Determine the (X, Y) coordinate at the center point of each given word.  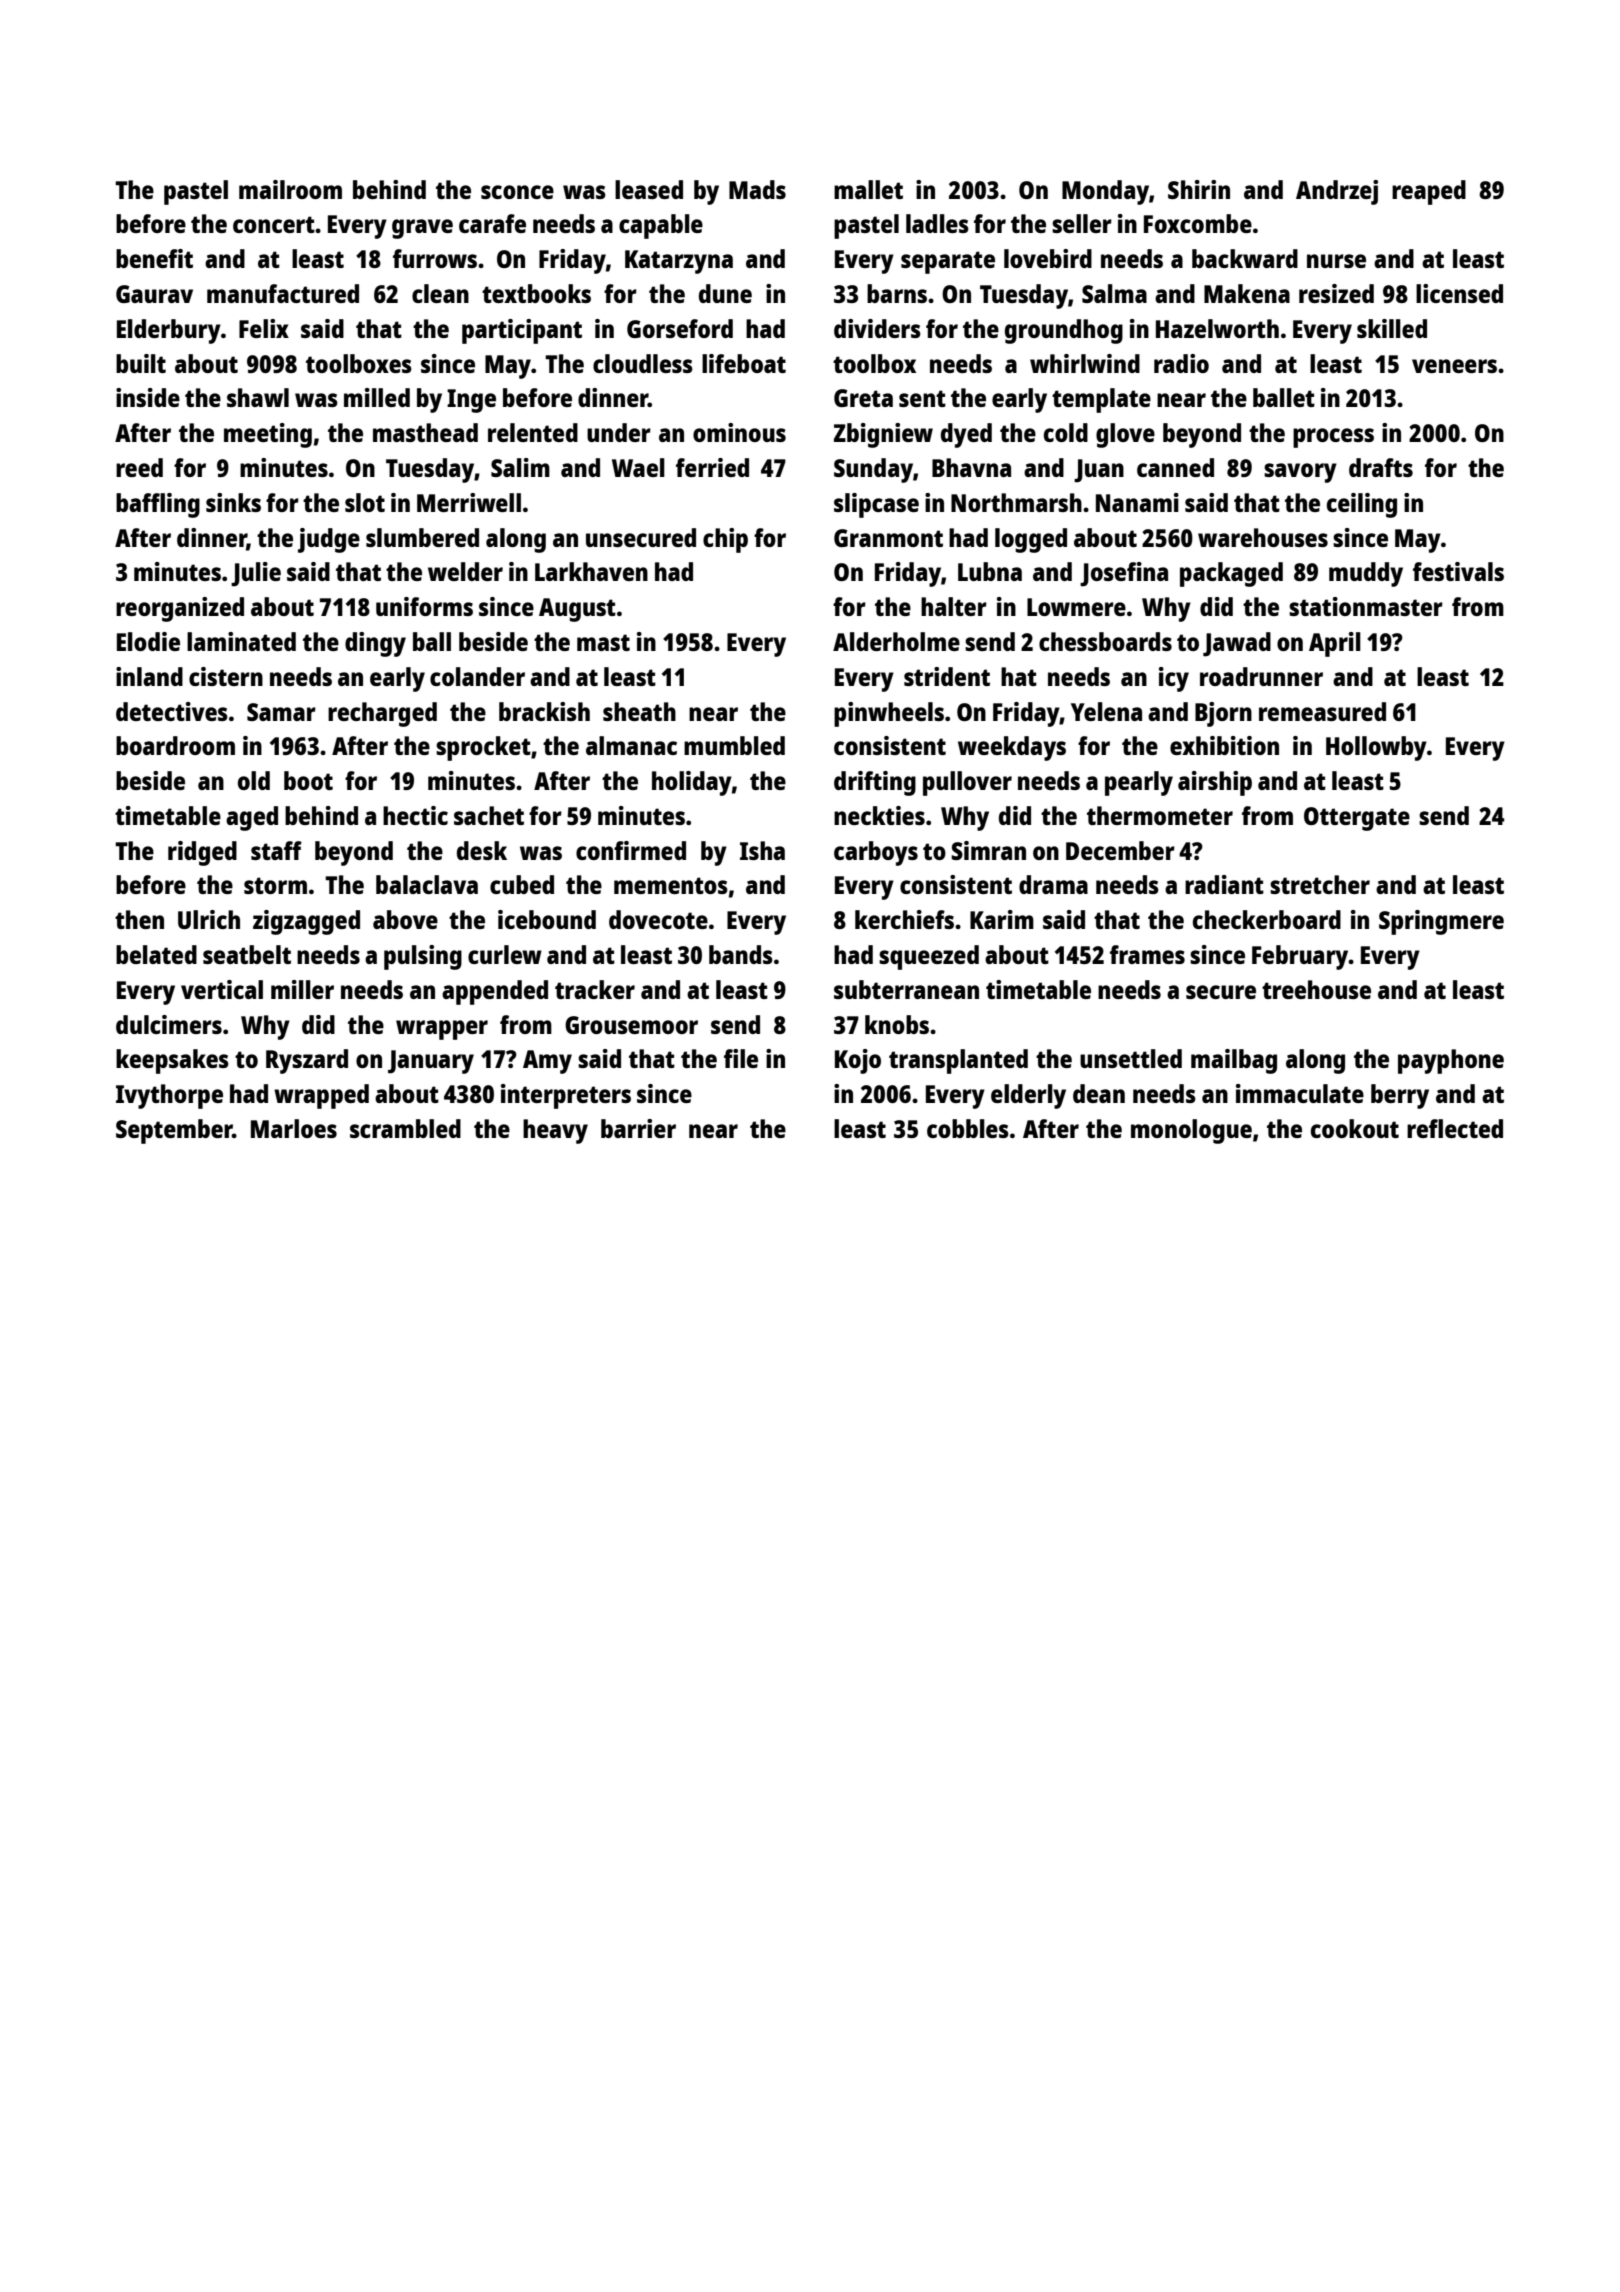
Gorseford (680, 328)
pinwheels (889, 714)
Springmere (1441, 922)
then (139, 919)
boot (308, 780)
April (1335, 644)
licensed (1459, 293)
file (741, 1058)
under (619, 432)
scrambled (405, 1128)
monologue (1191, 1131)
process (1333, 438)
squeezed (929, 957)
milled (377, 397)
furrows (435, 258)
